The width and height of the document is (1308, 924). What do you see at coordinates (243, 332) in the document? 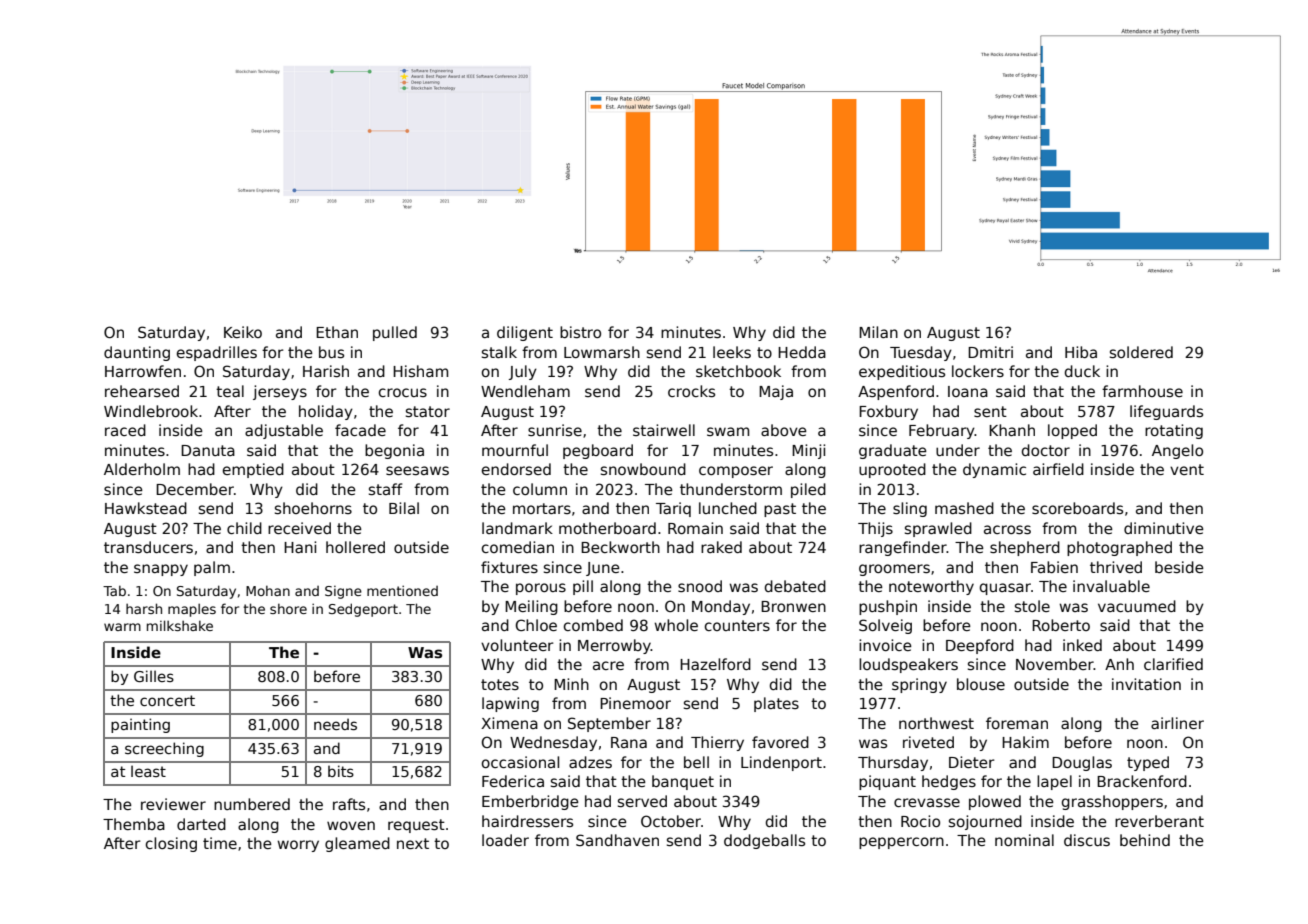
I see `Keiko` at bounding box center [243, 332].
